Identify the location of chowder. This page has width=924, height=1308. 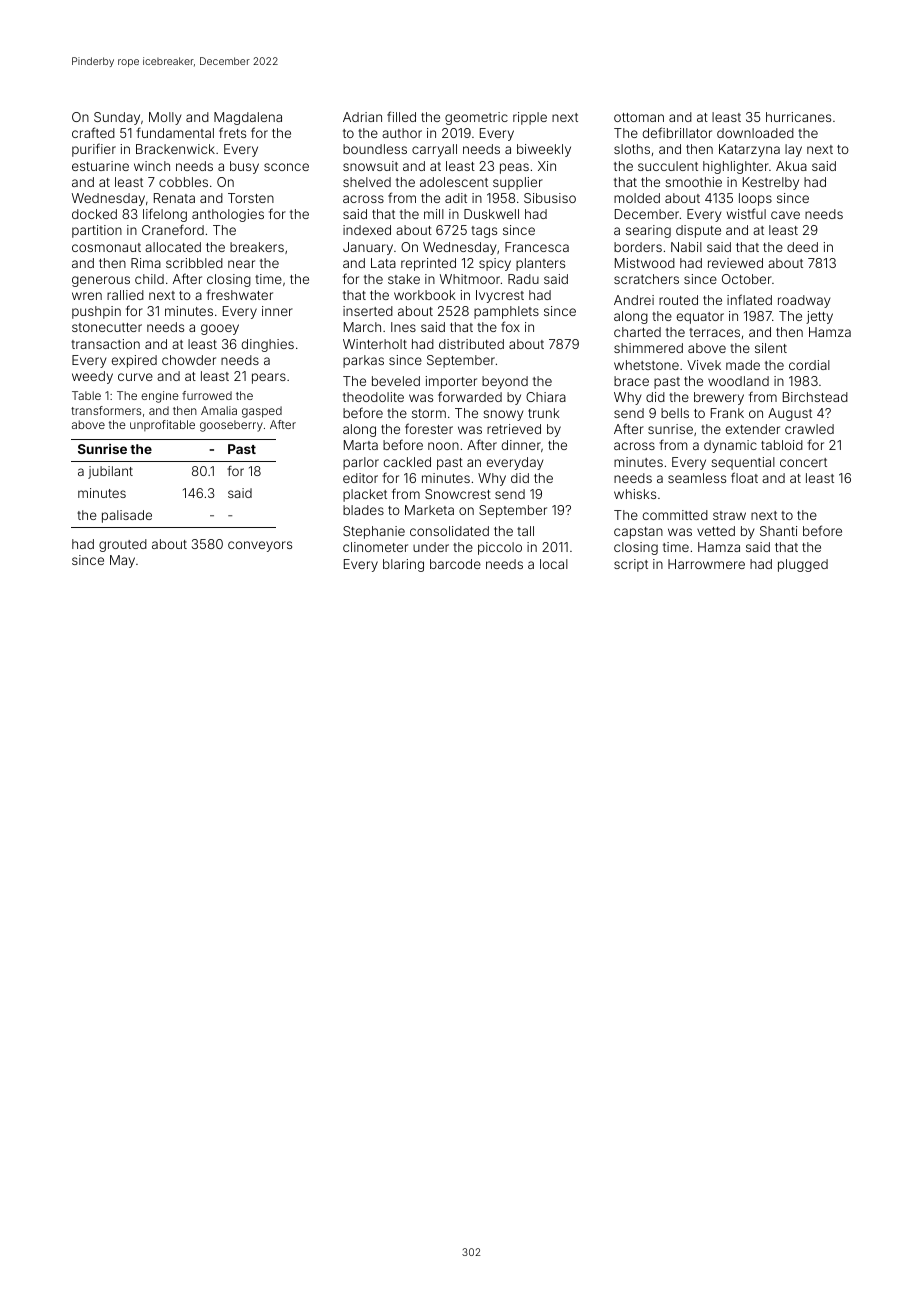
(189, 360).
